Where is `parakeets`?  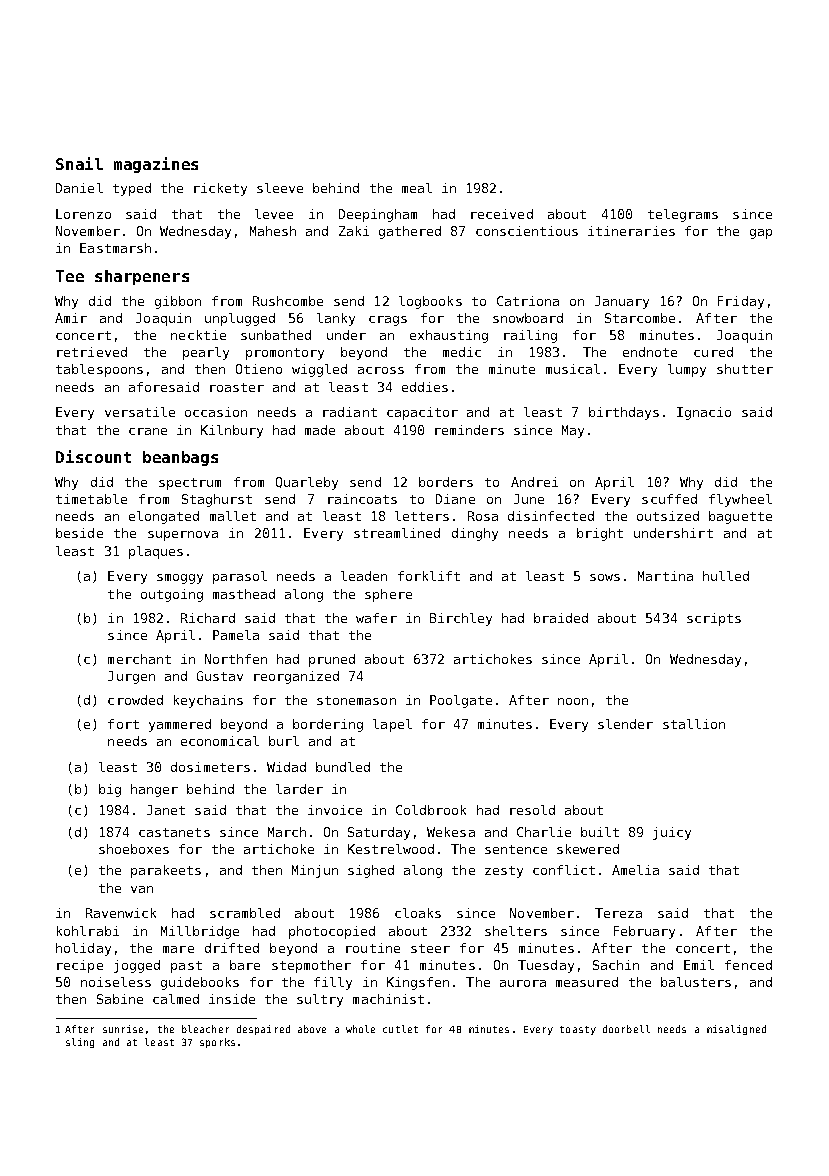
parakeets is located at coordinates (166, 871).
